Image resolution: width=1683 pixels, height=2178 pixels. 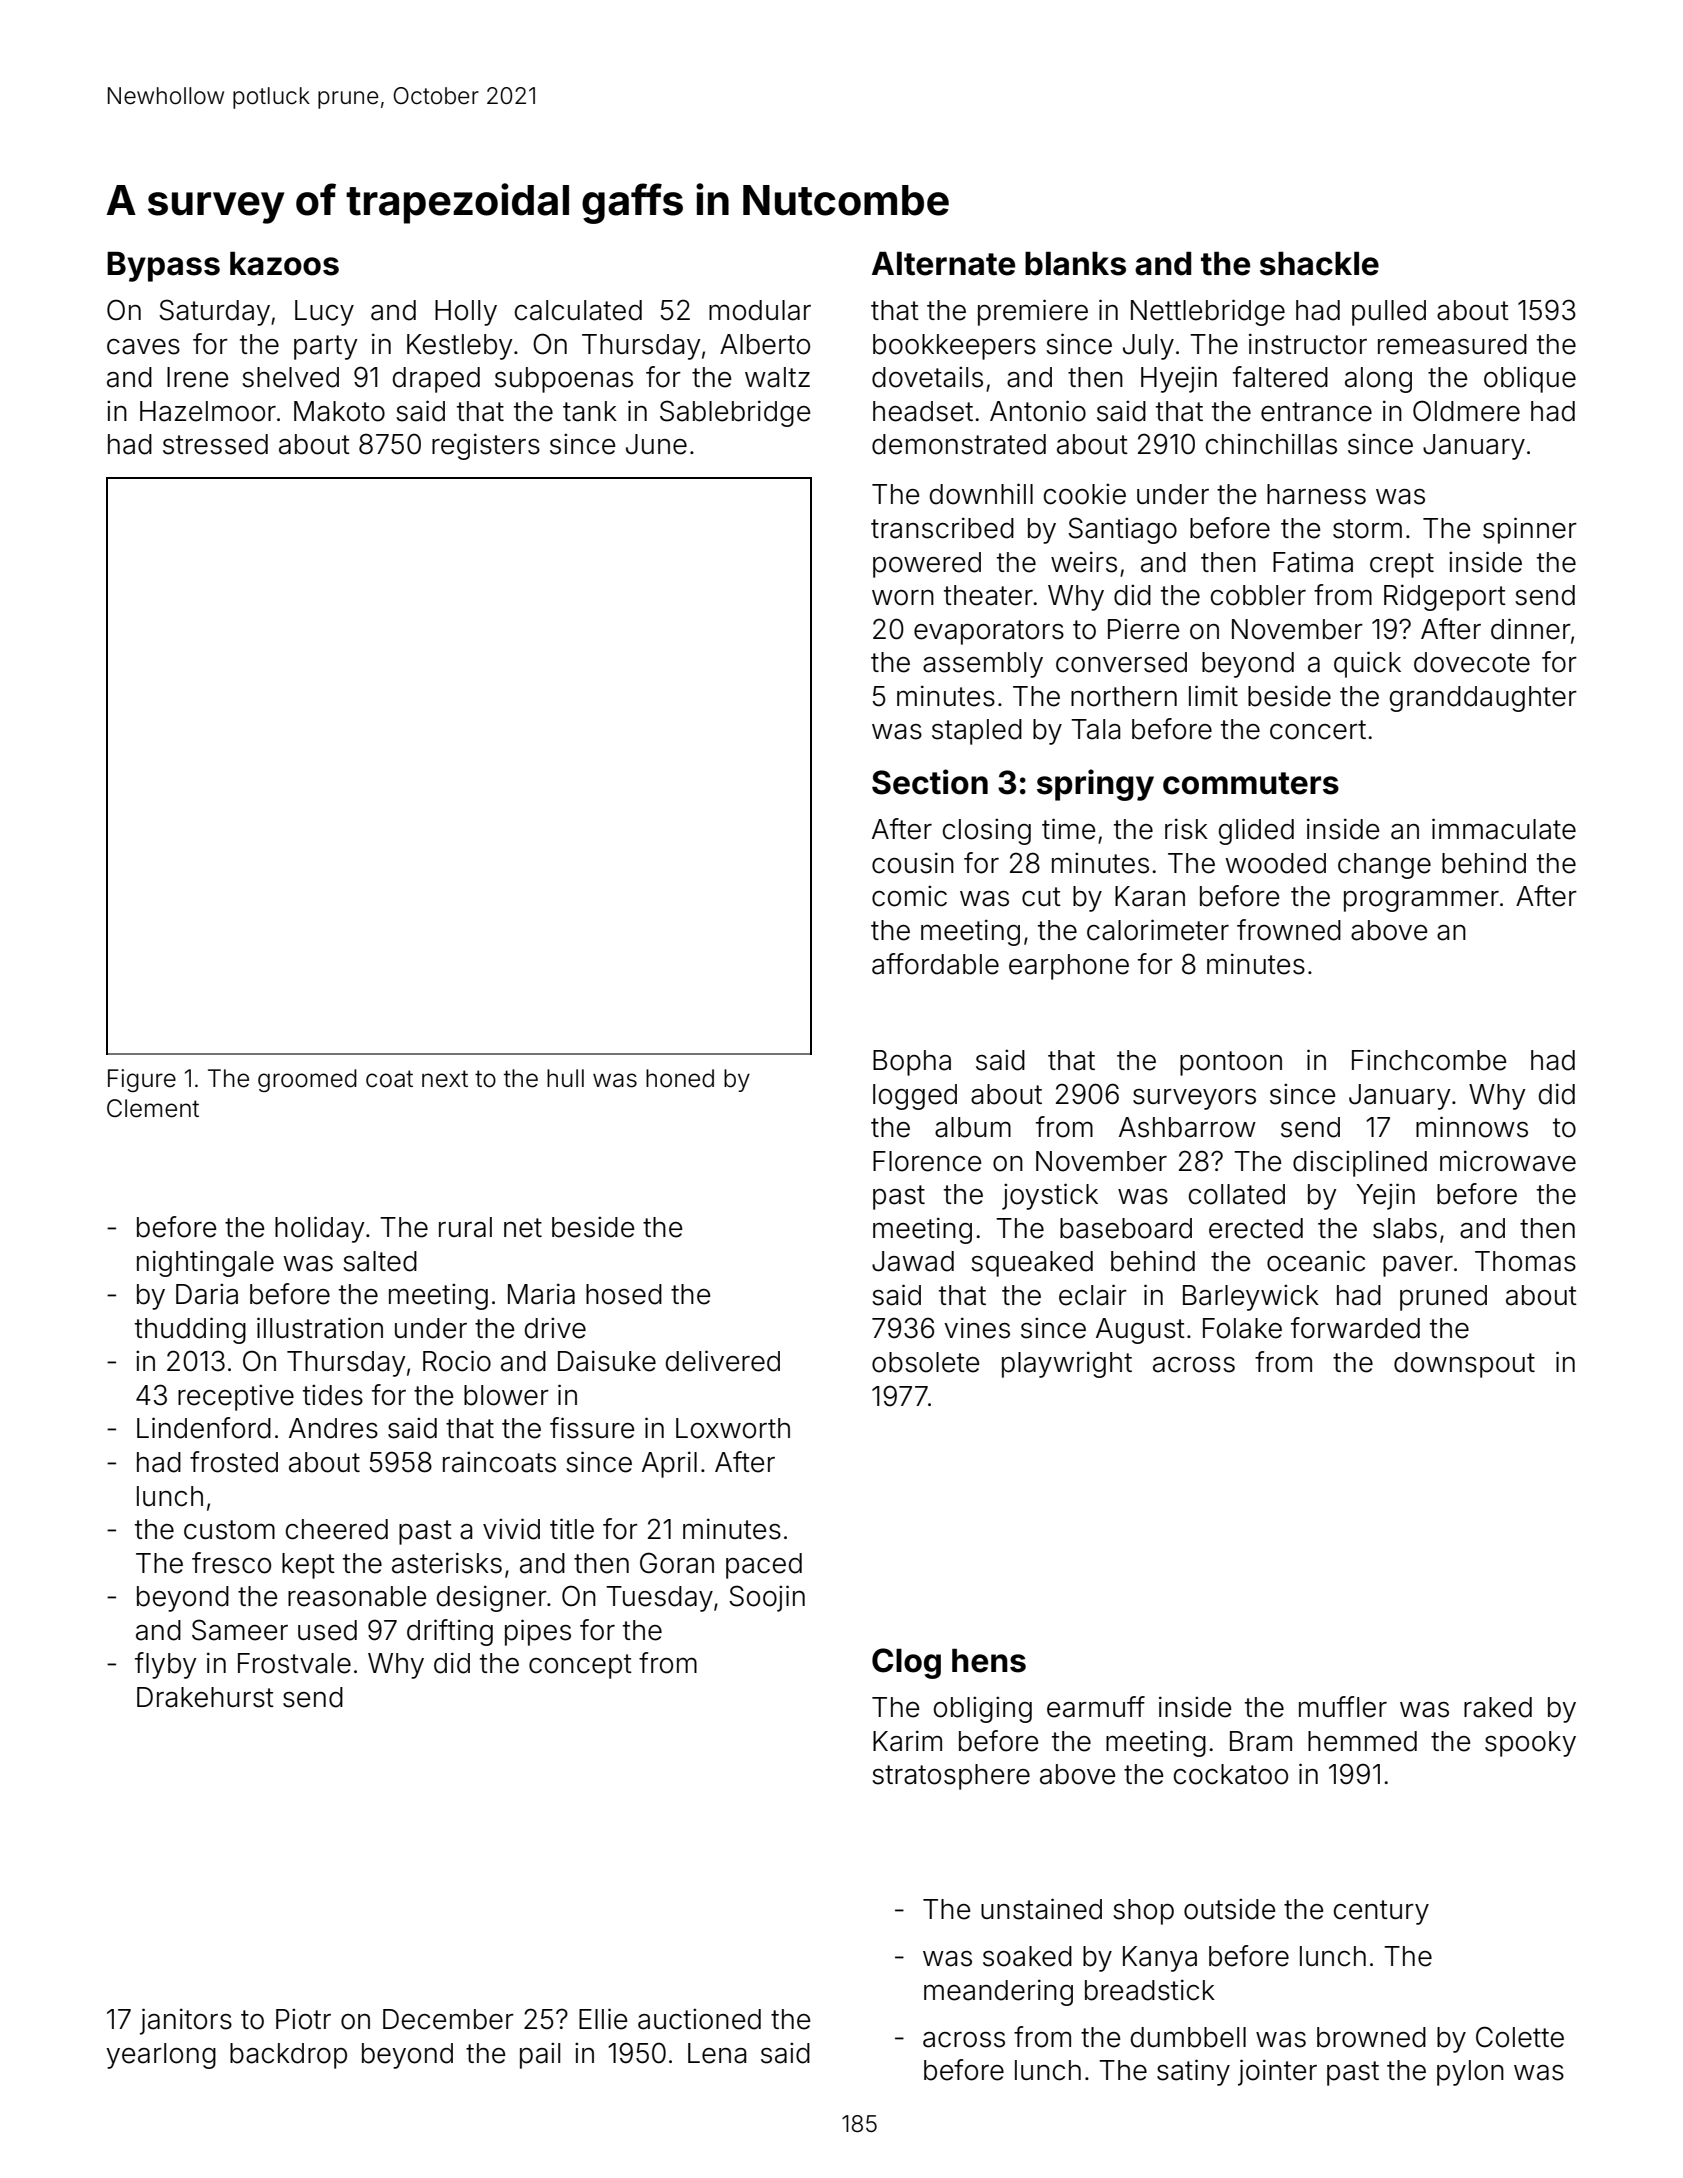 I want to click on harness, so click(x=1316, y=494).
